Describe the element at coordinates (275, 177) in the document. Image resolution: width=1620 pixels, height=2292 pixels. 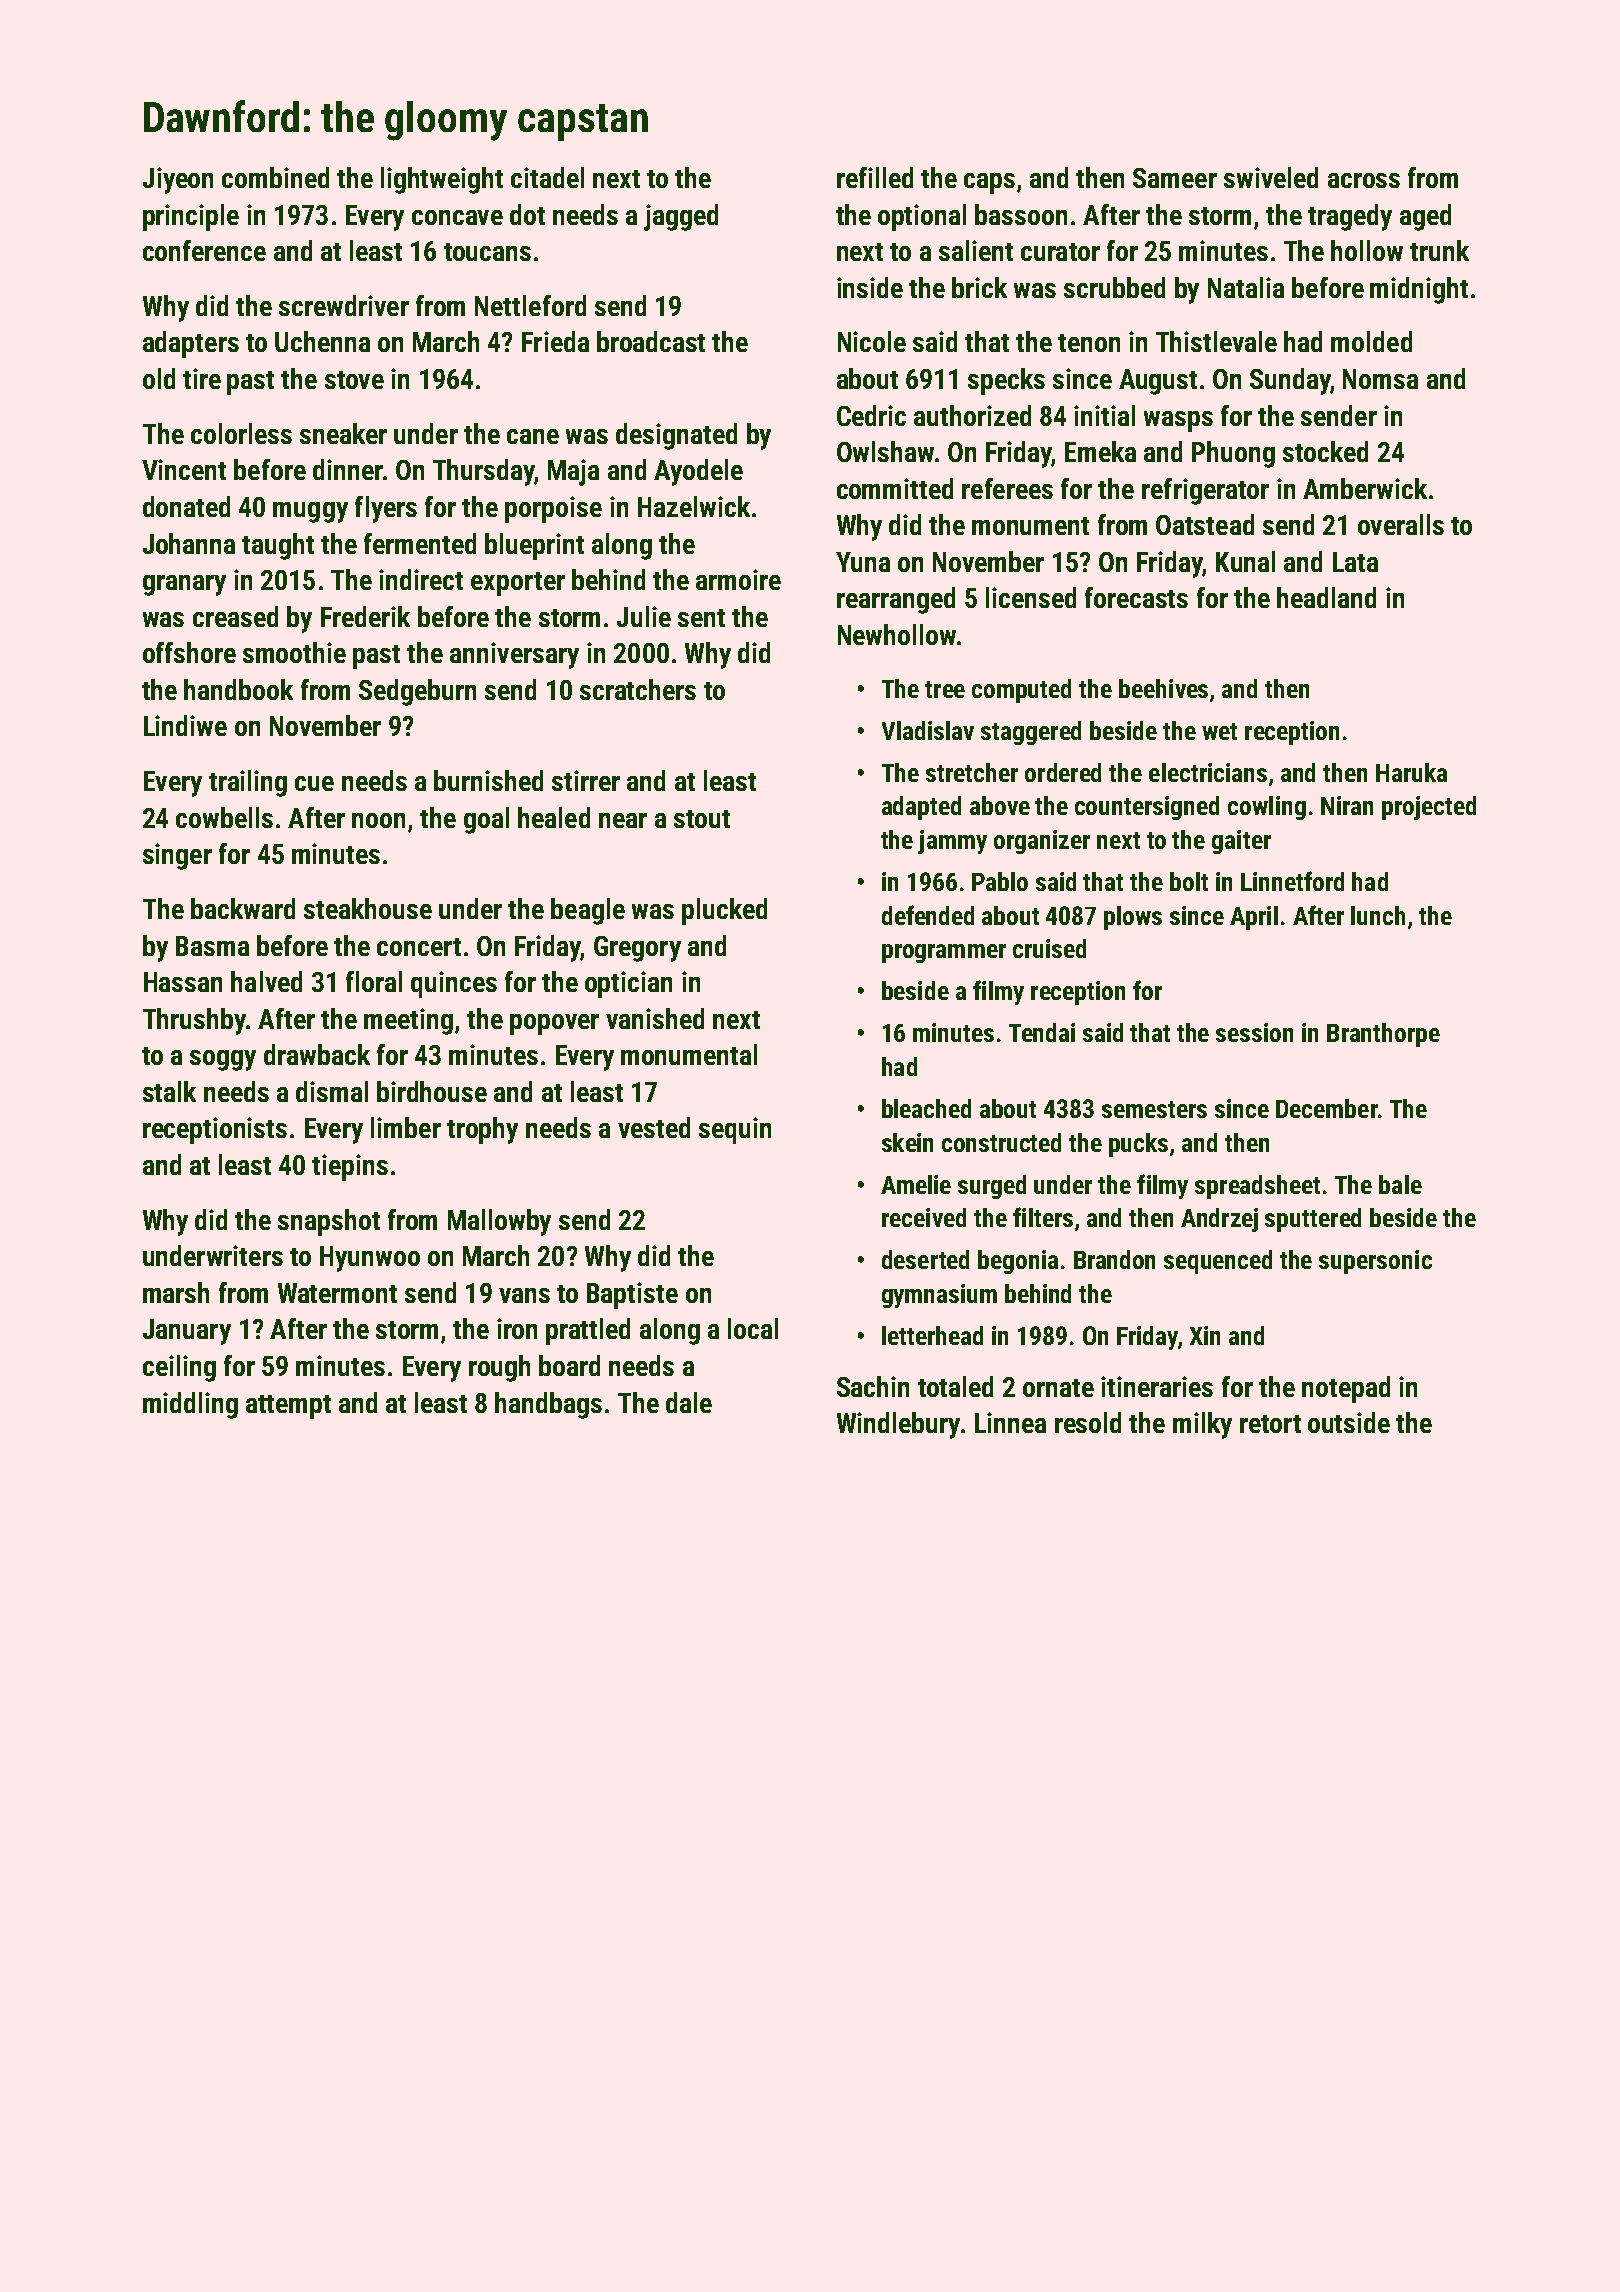
I see `combined` at that location.
